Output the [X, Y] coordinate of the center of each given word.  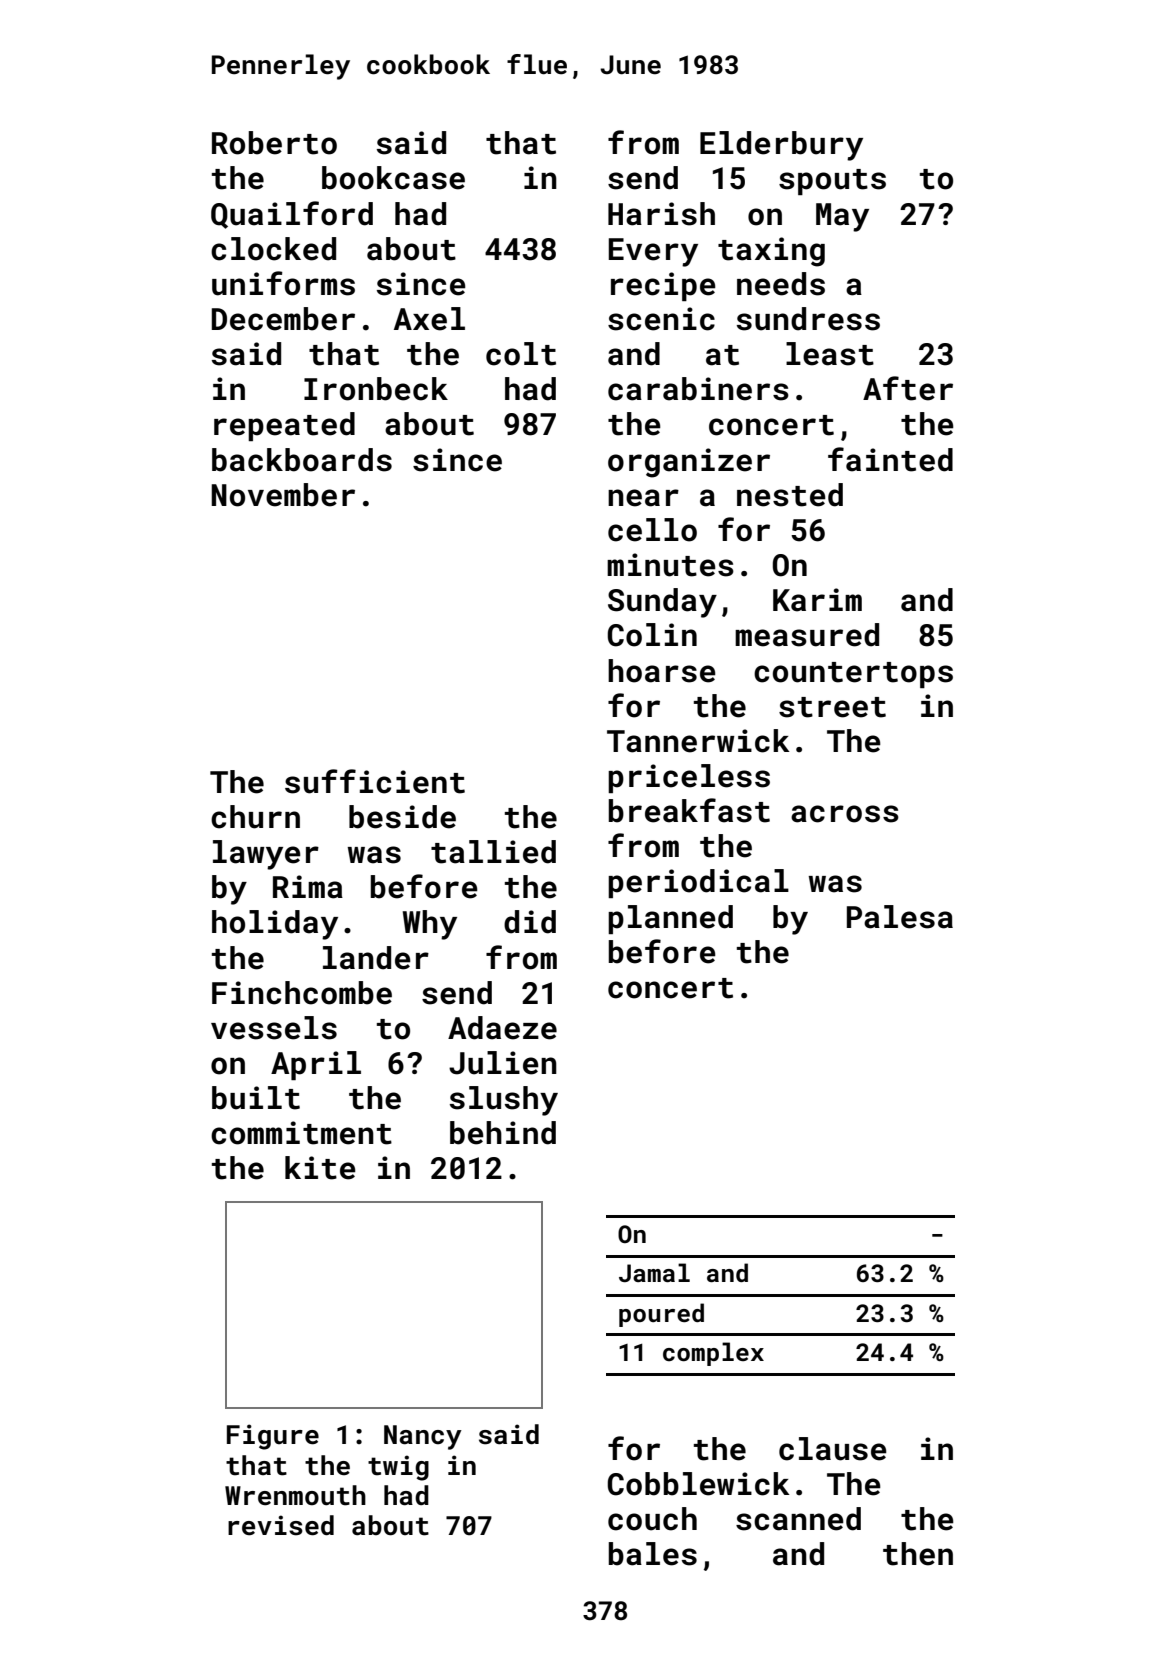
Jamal [654, 1272]
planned [670, 919]
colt [521, 354]
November [283, 495]
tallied [493, 852]
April [316, 1065]
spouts [832, 182]
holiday [275, 925]
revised [281, 1525]
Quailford [292, 215]
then [918, 1554]
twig [398, 1468]
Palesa [900, 917]
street [832, 707]
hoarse [662, 671]
